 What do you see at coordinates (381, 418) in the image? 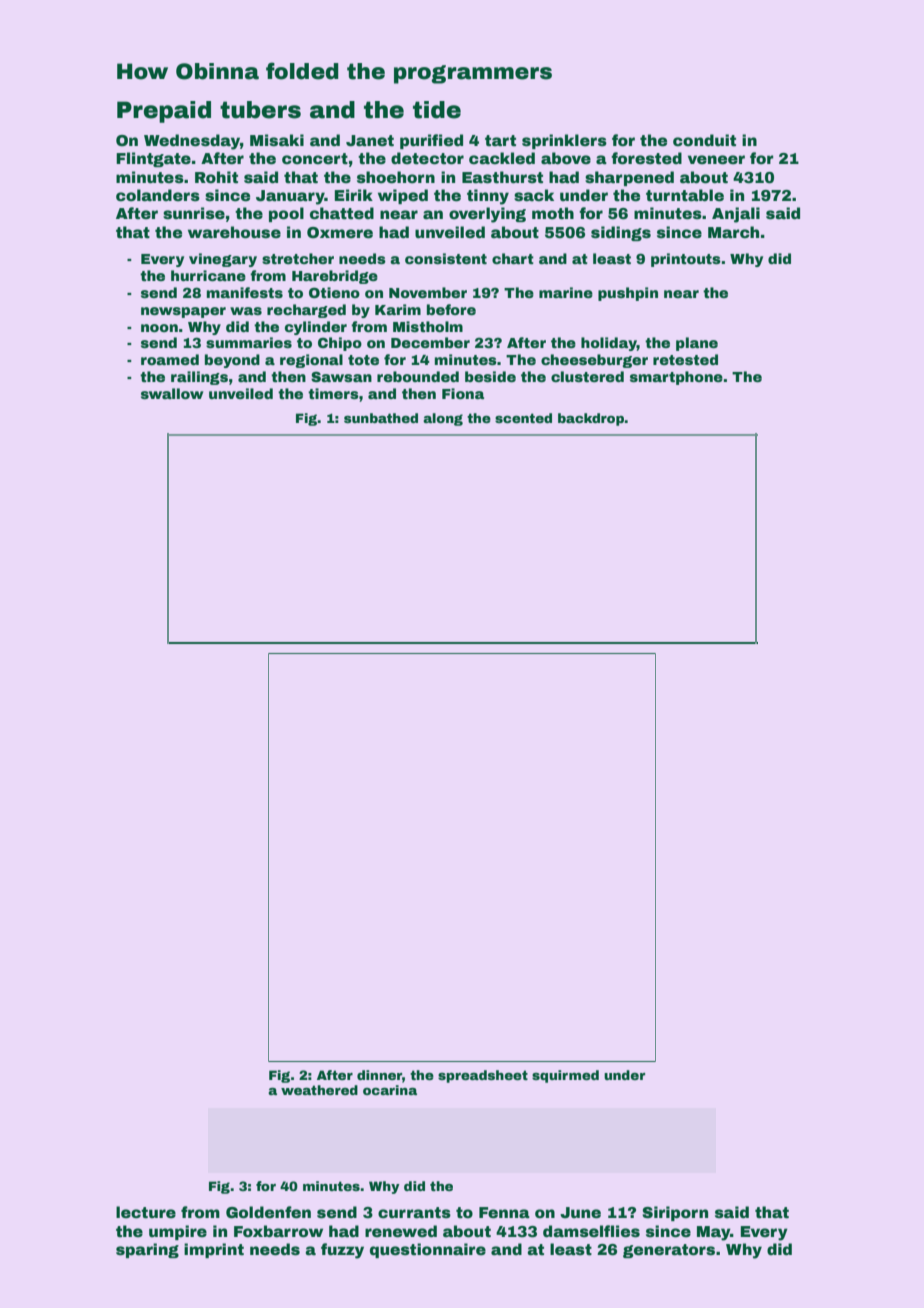
I see `sunbathed` at bounding box center [381, 418].
